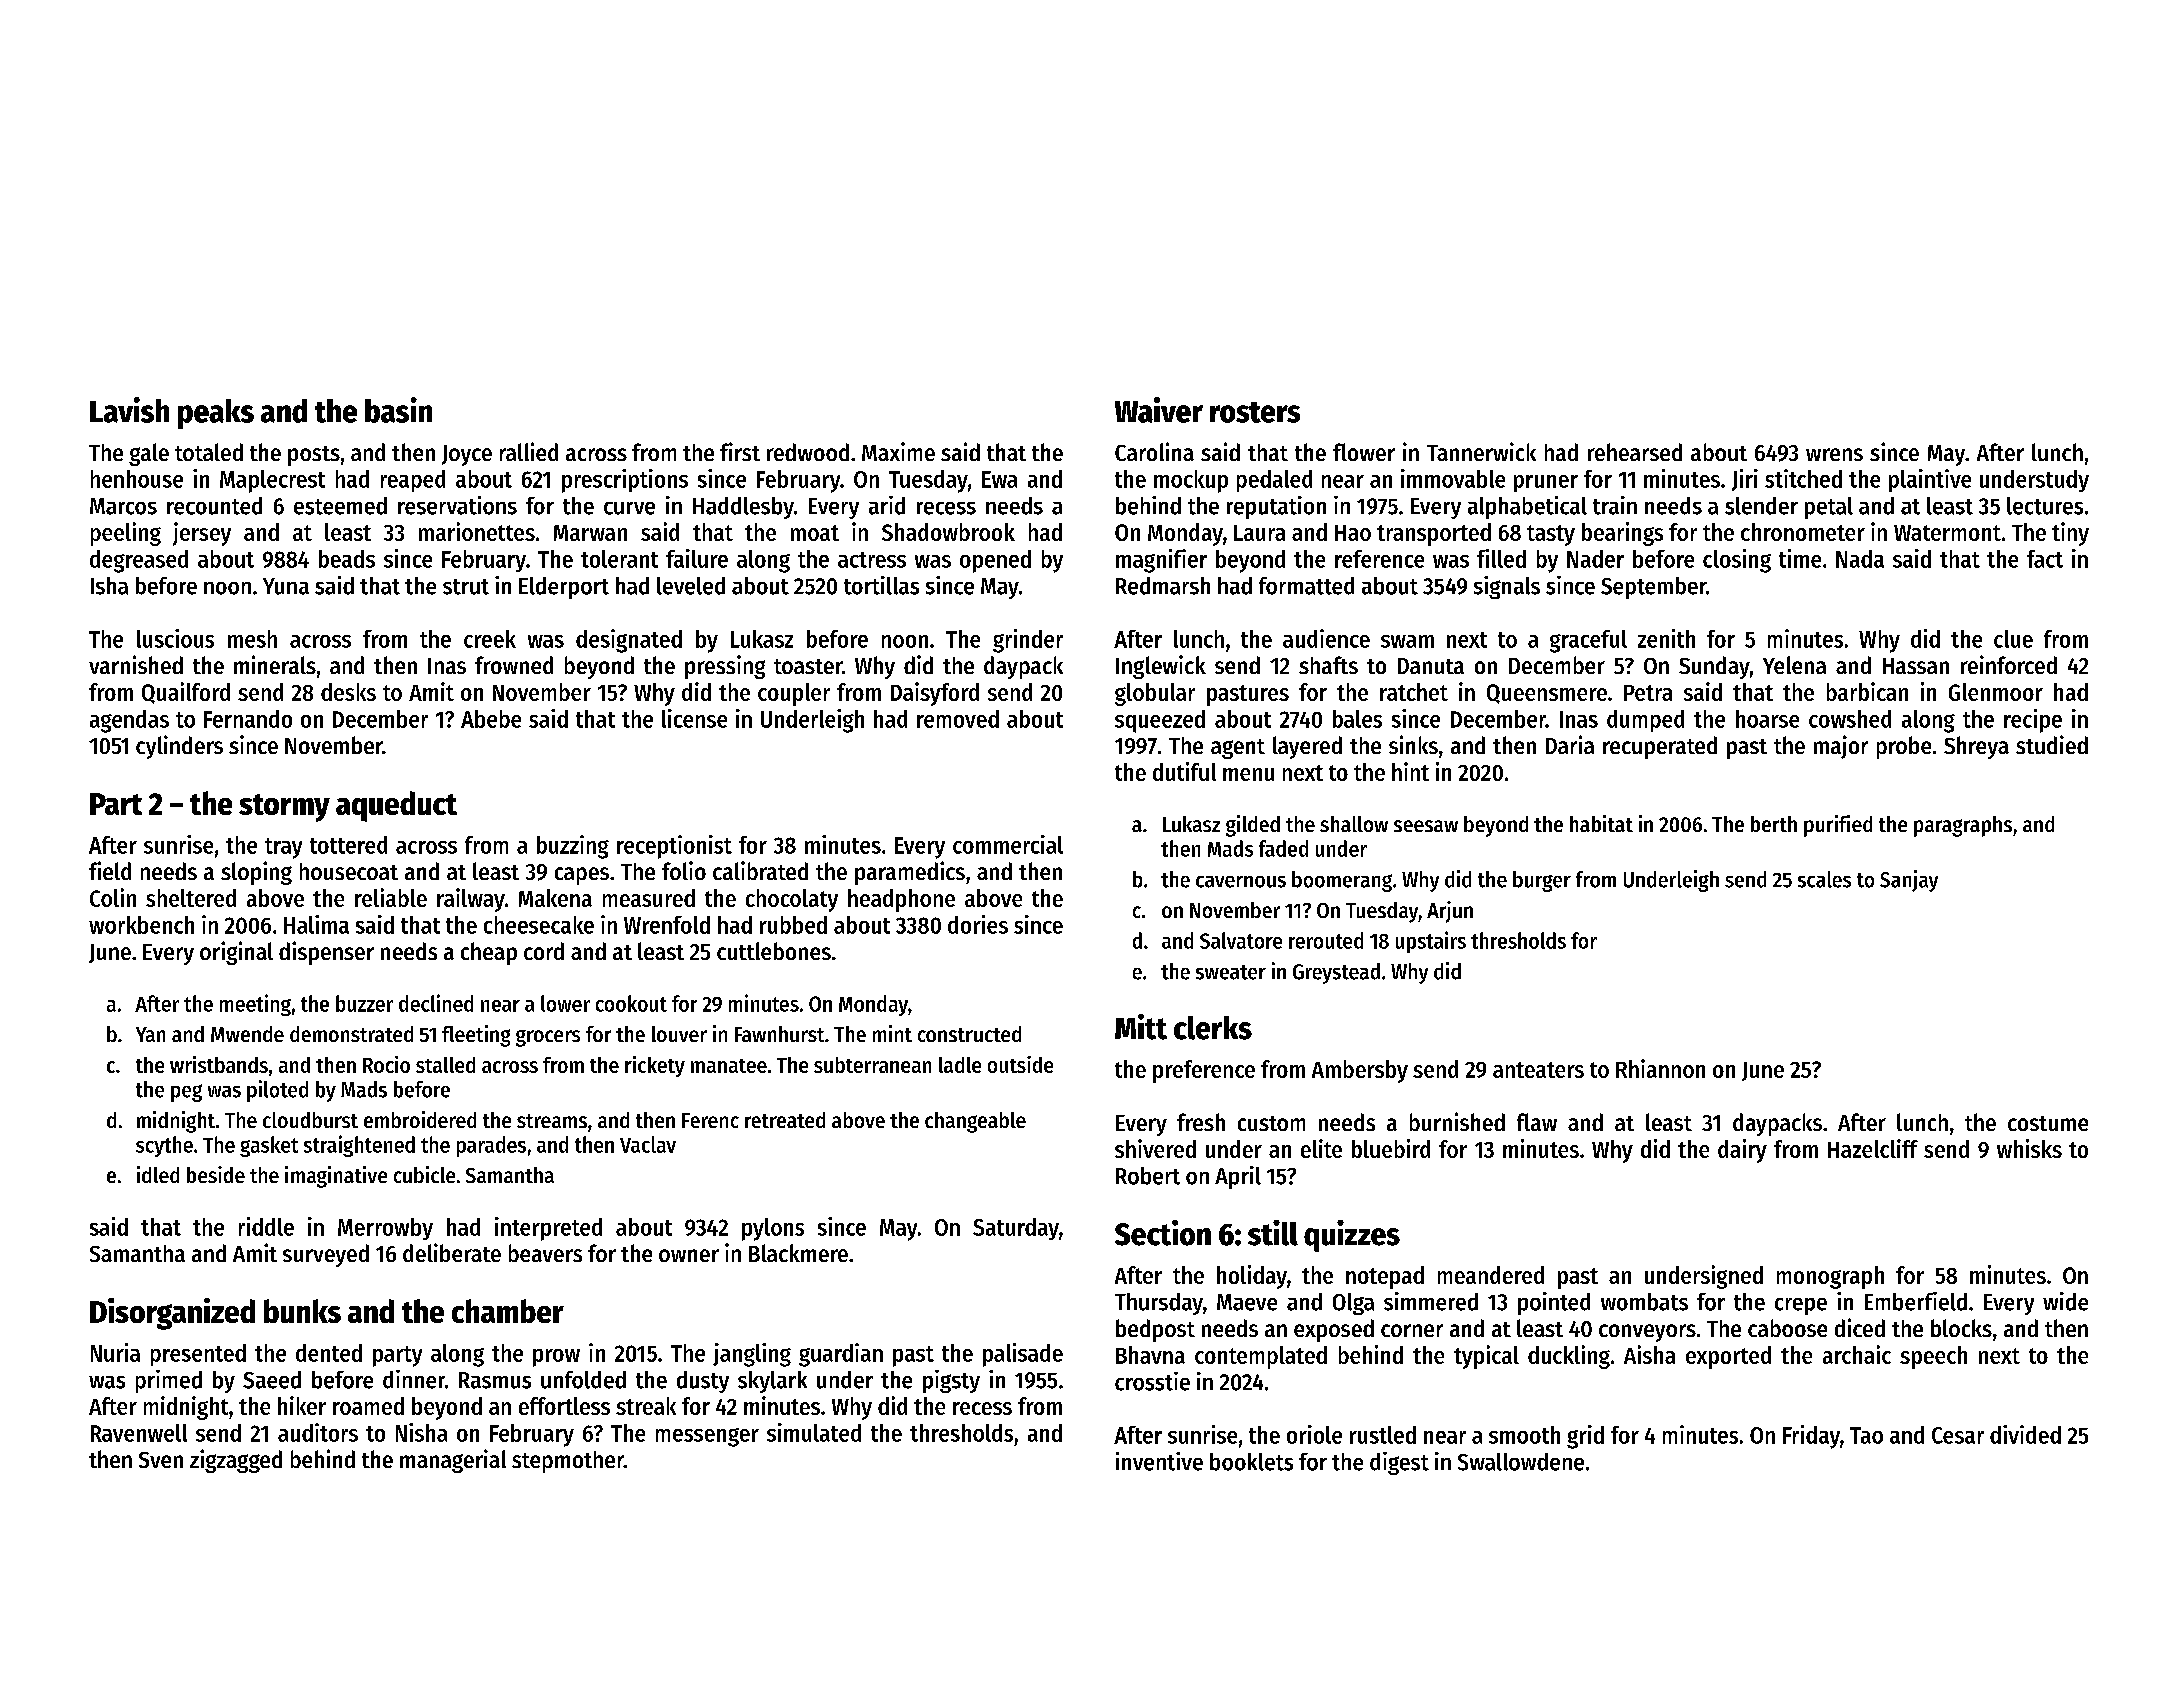 The image size is (2178, 1683). What do you see at coordinates (1834, 454) in the screenshot?
I see `wrens` at bounding box center [1834, 454].
